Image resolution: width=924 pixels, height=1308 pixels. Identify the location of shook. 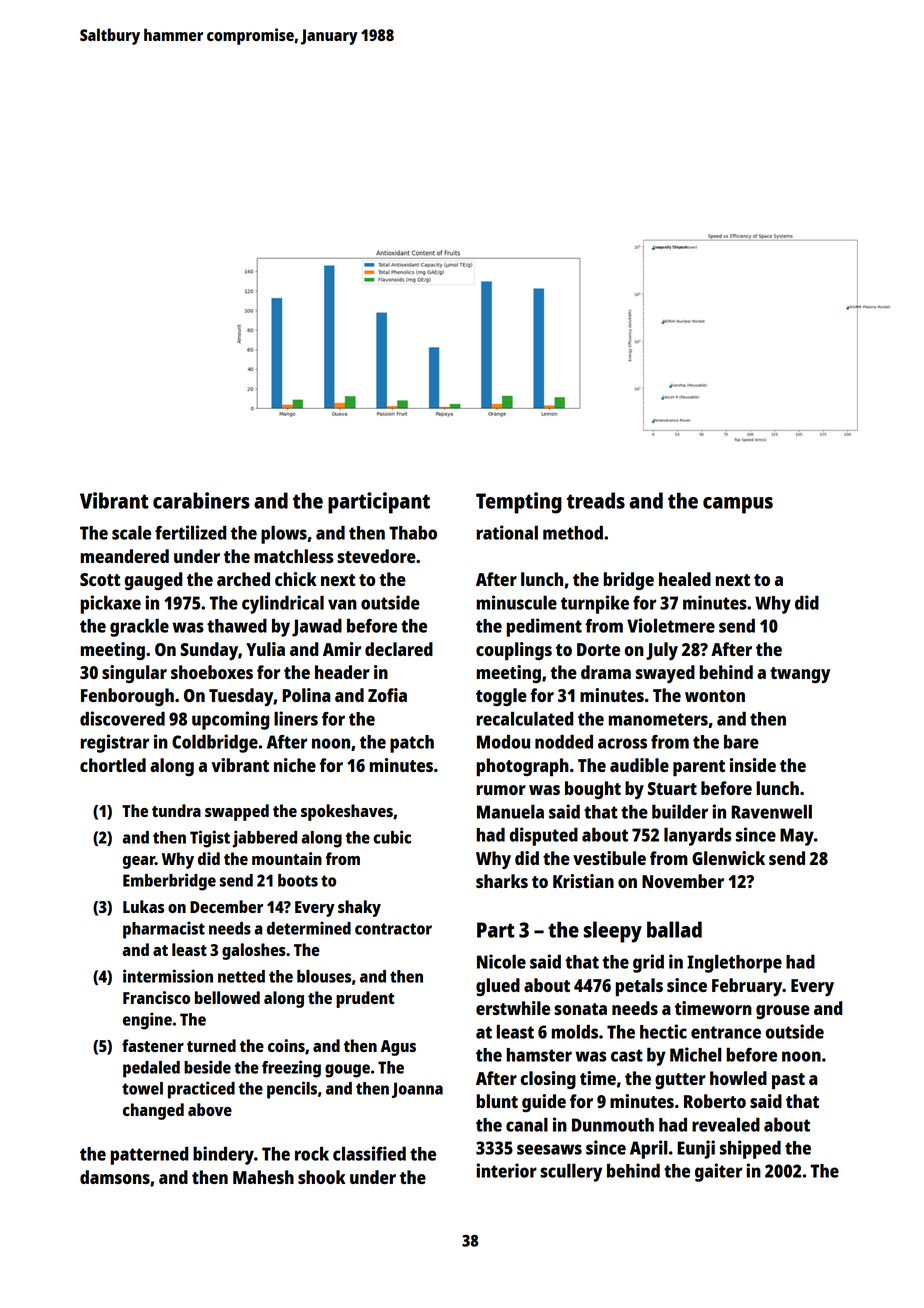
(322, 1177).
